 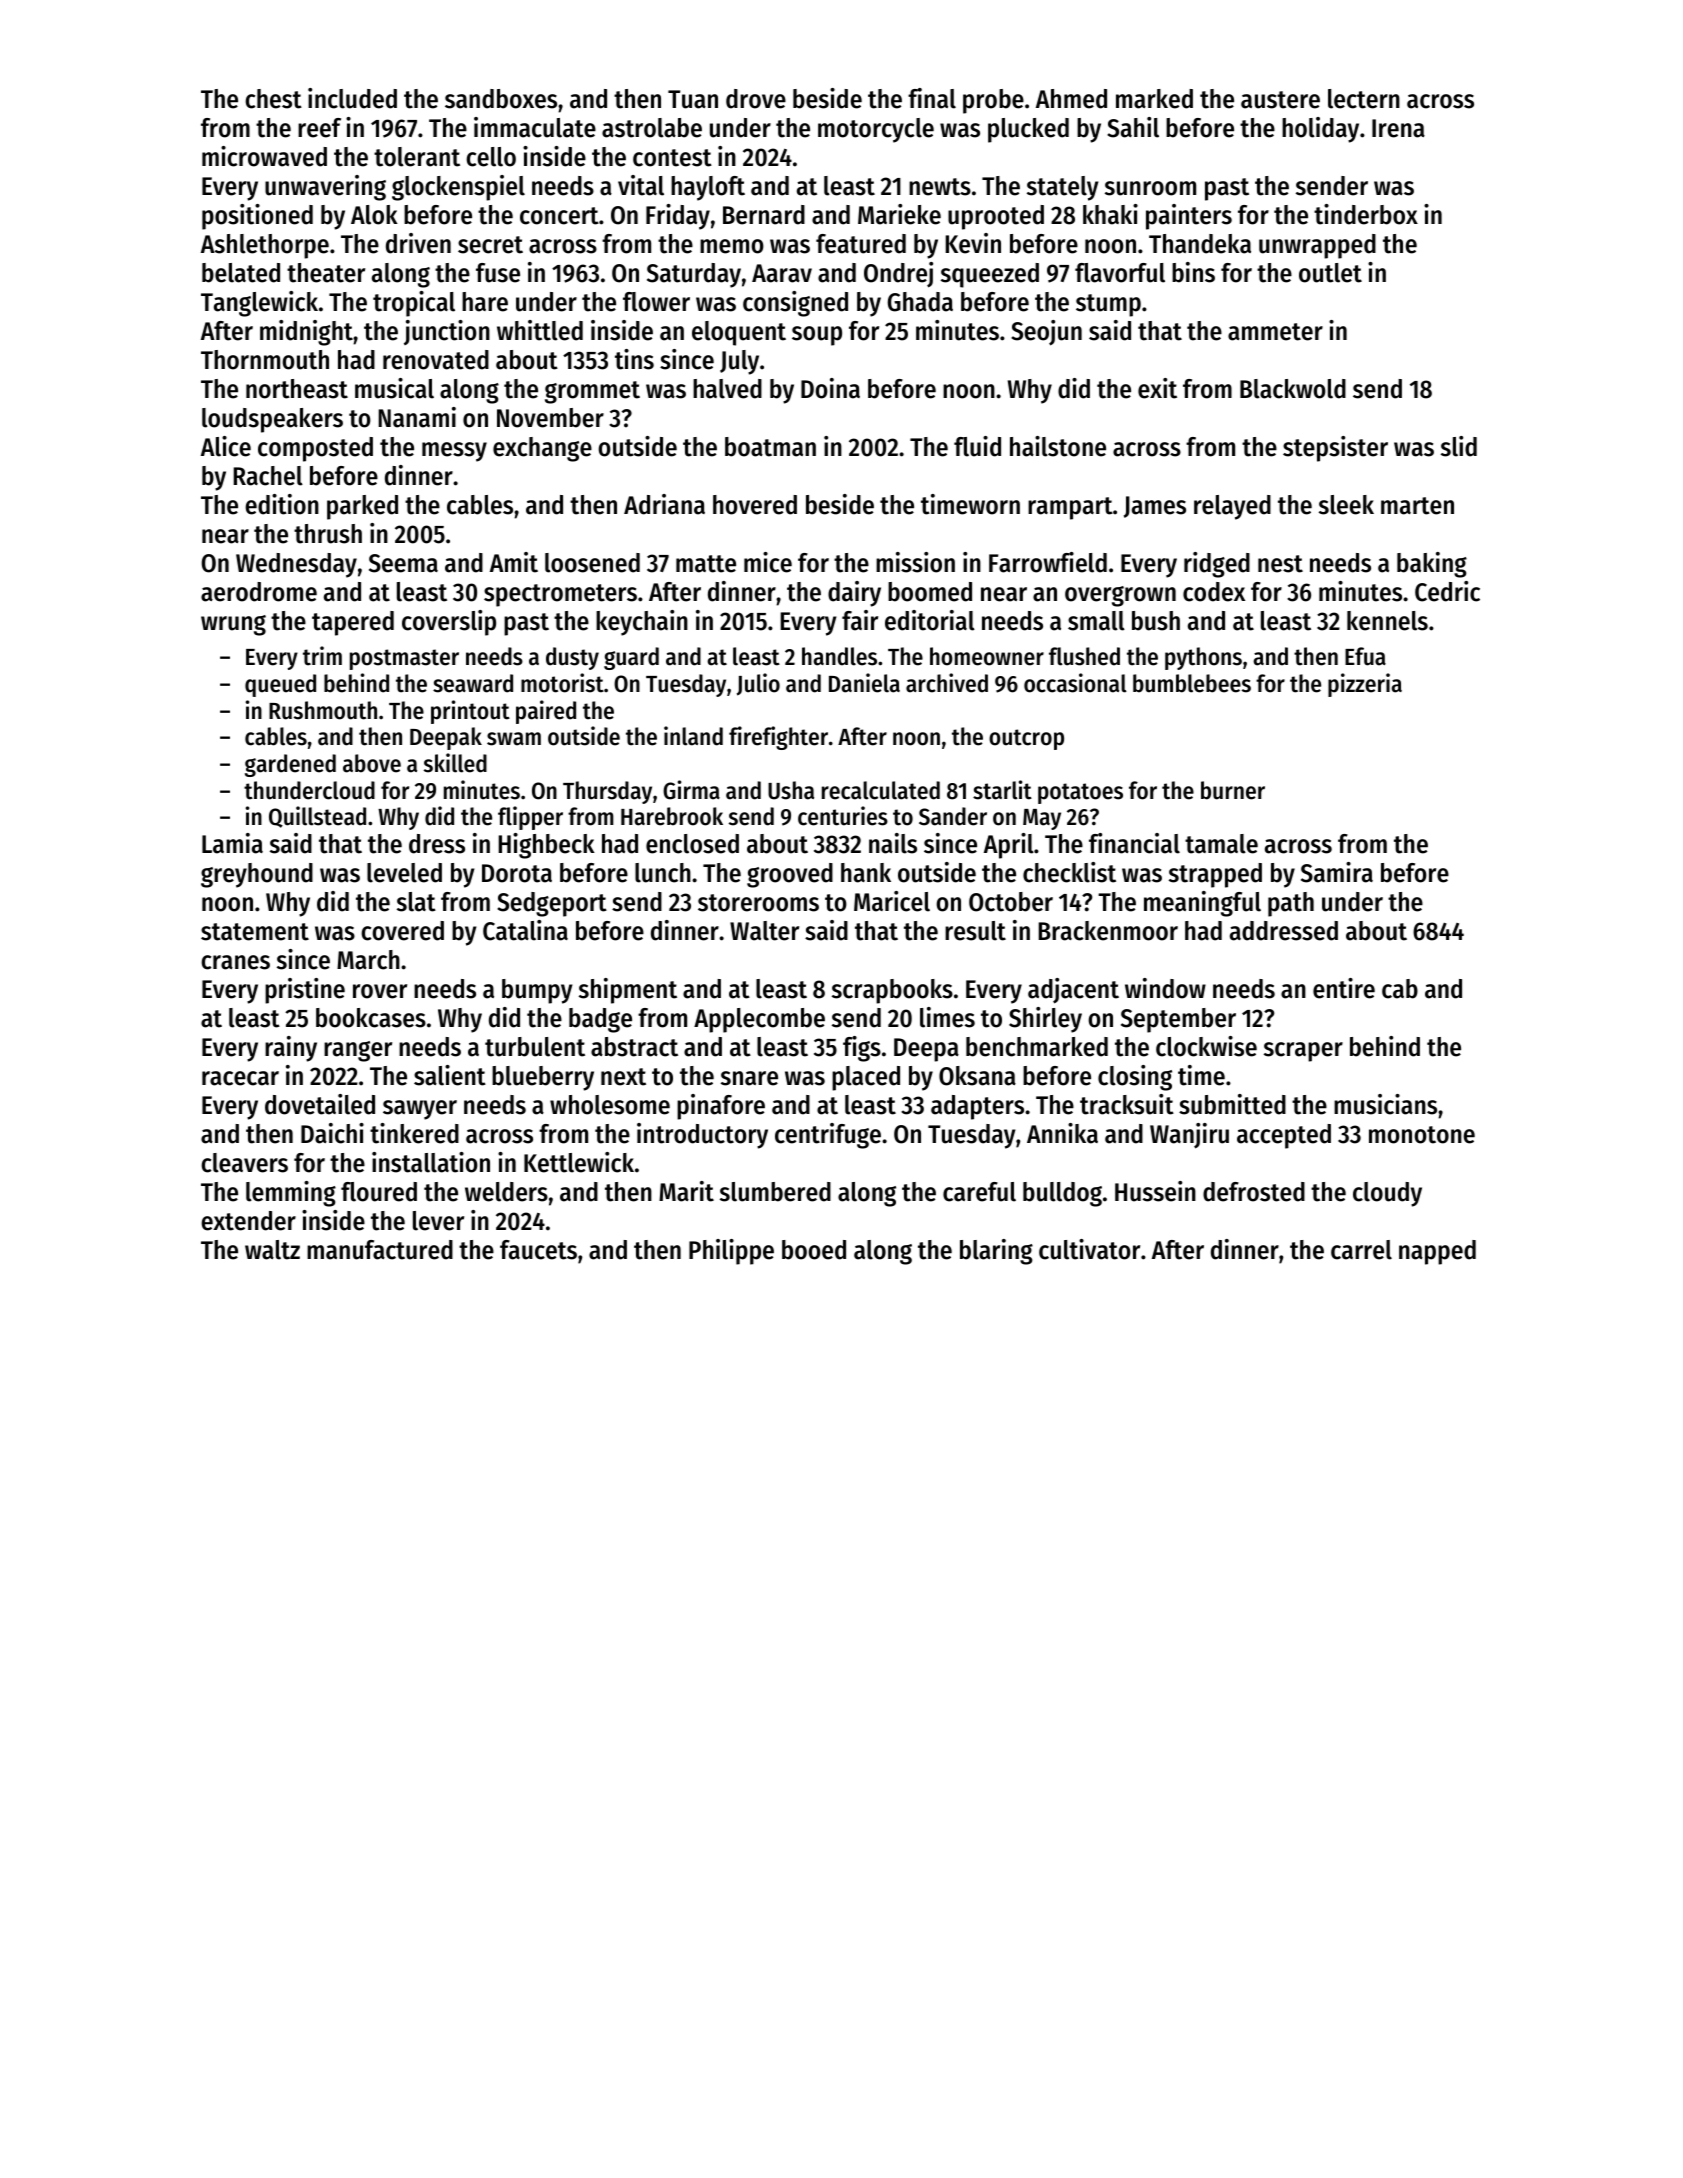 What do you see at coordinates (1337, 872) in the document?
I see `Samira` at bounding box center [1337, 872].
